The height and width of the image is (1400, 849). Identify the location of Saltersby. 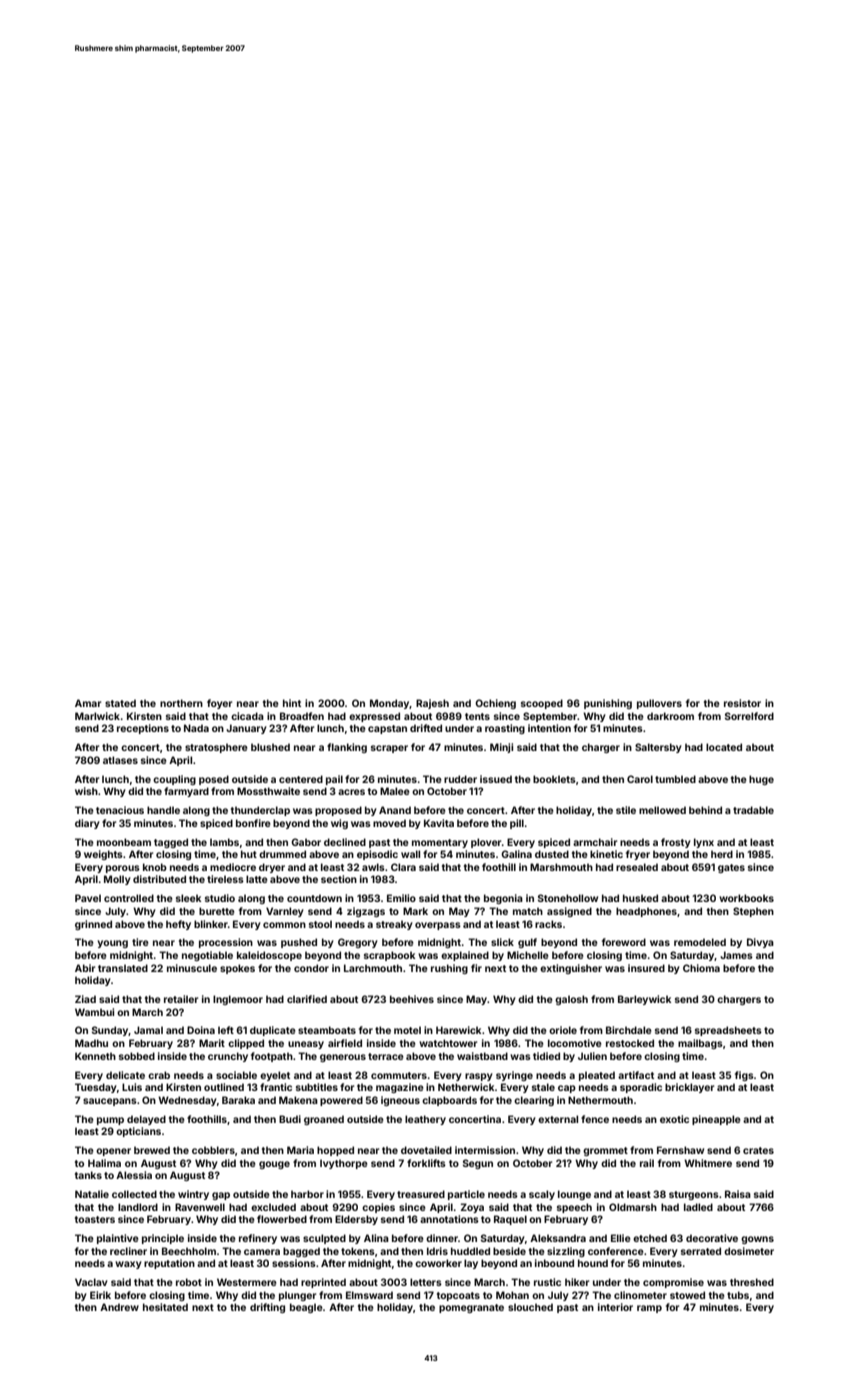
(658, 748).
